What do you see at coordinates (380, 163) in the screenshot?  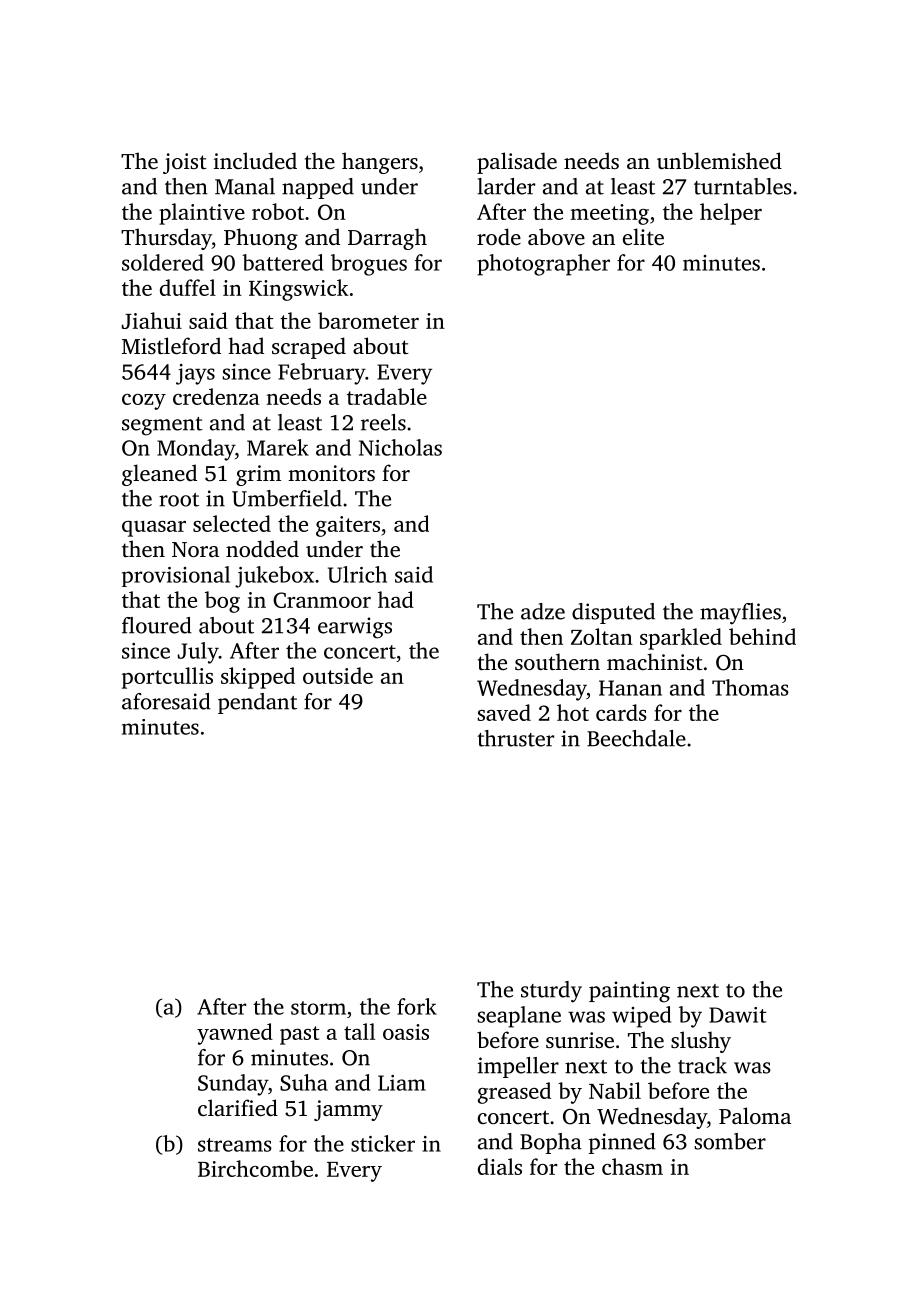 I see `hangers` at bounding box center [380, 163].
